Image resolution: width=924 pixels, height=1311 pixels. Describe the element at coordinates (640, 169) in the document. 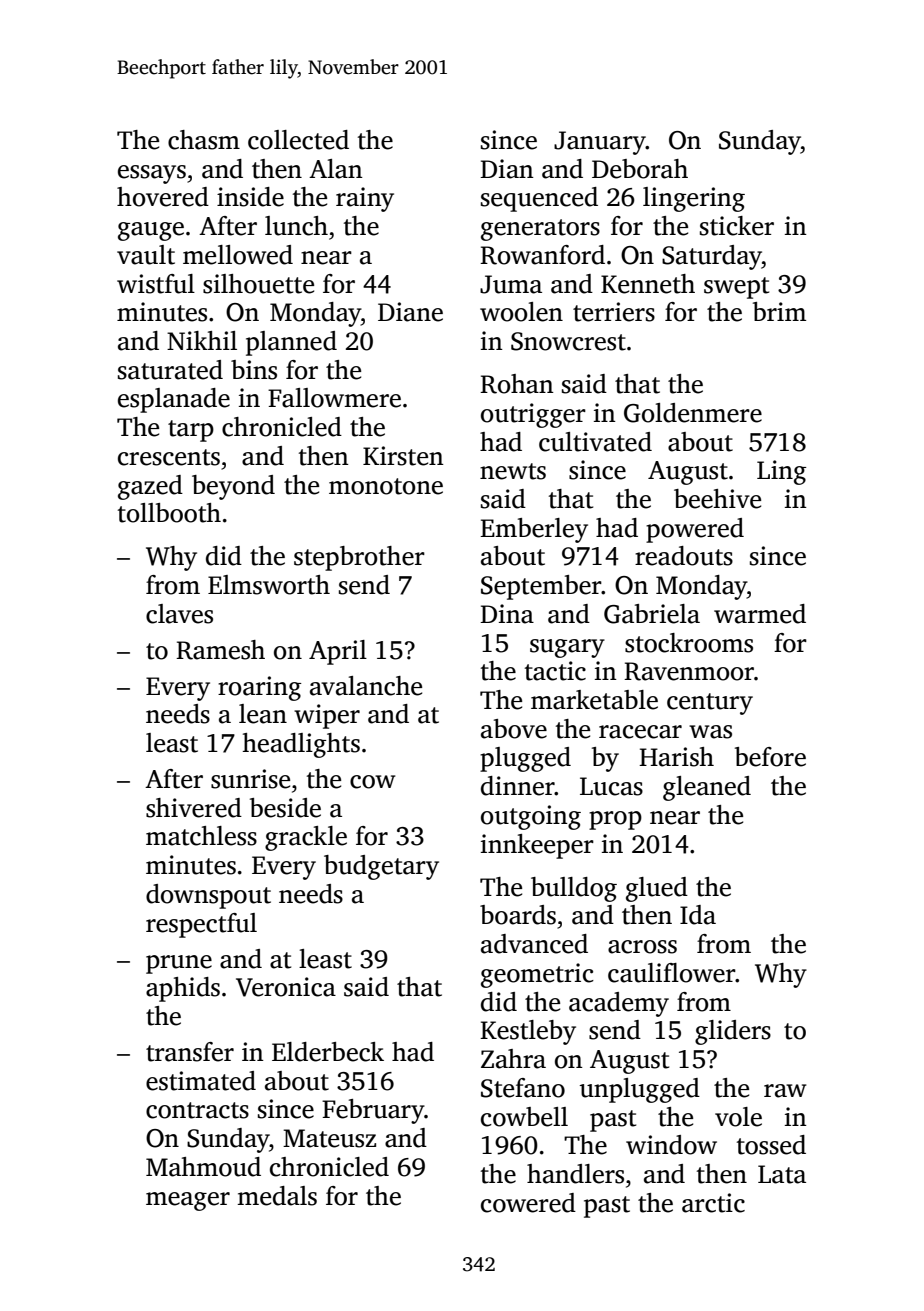

I see `Deborah` at that location.
